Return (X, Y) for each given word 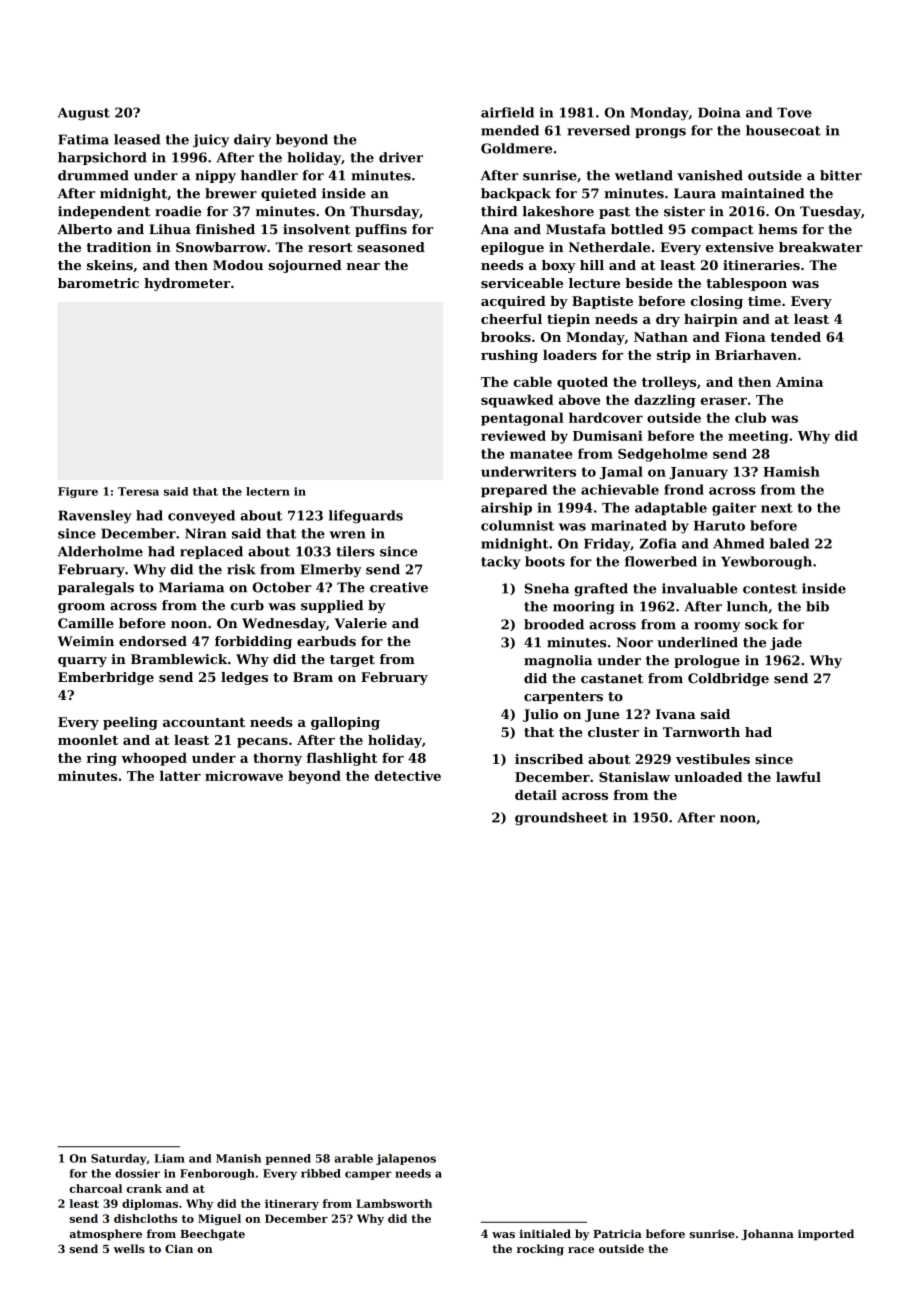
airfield (507, 112)
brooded (554, 624)
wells (129, 1248)
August (84, 114)
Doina (719, 112)
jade (786, 643)
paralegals (96, 588)
